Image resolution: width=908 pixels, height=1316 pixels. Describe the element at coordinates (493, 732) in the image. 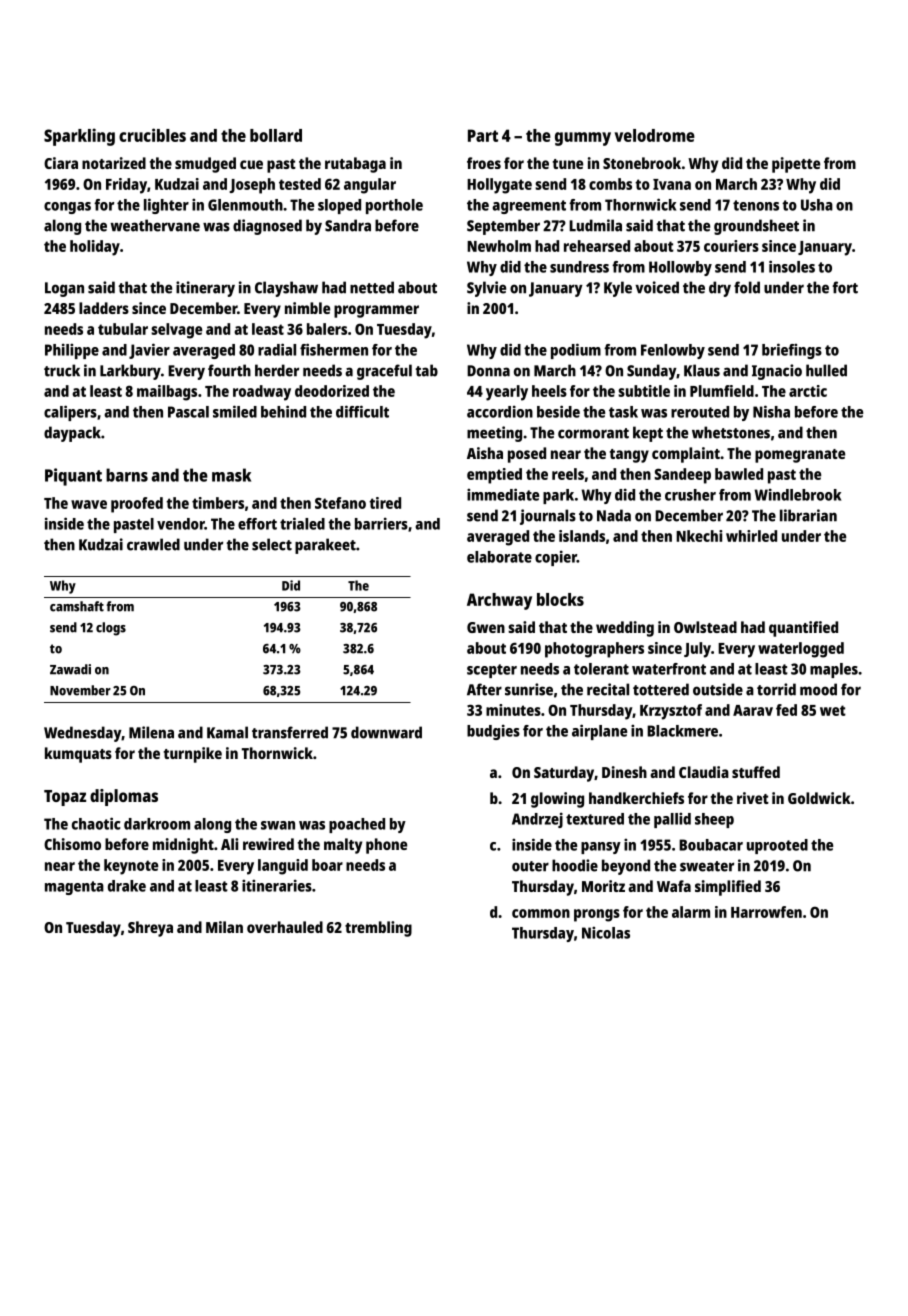

I see `budgies` at that location.
